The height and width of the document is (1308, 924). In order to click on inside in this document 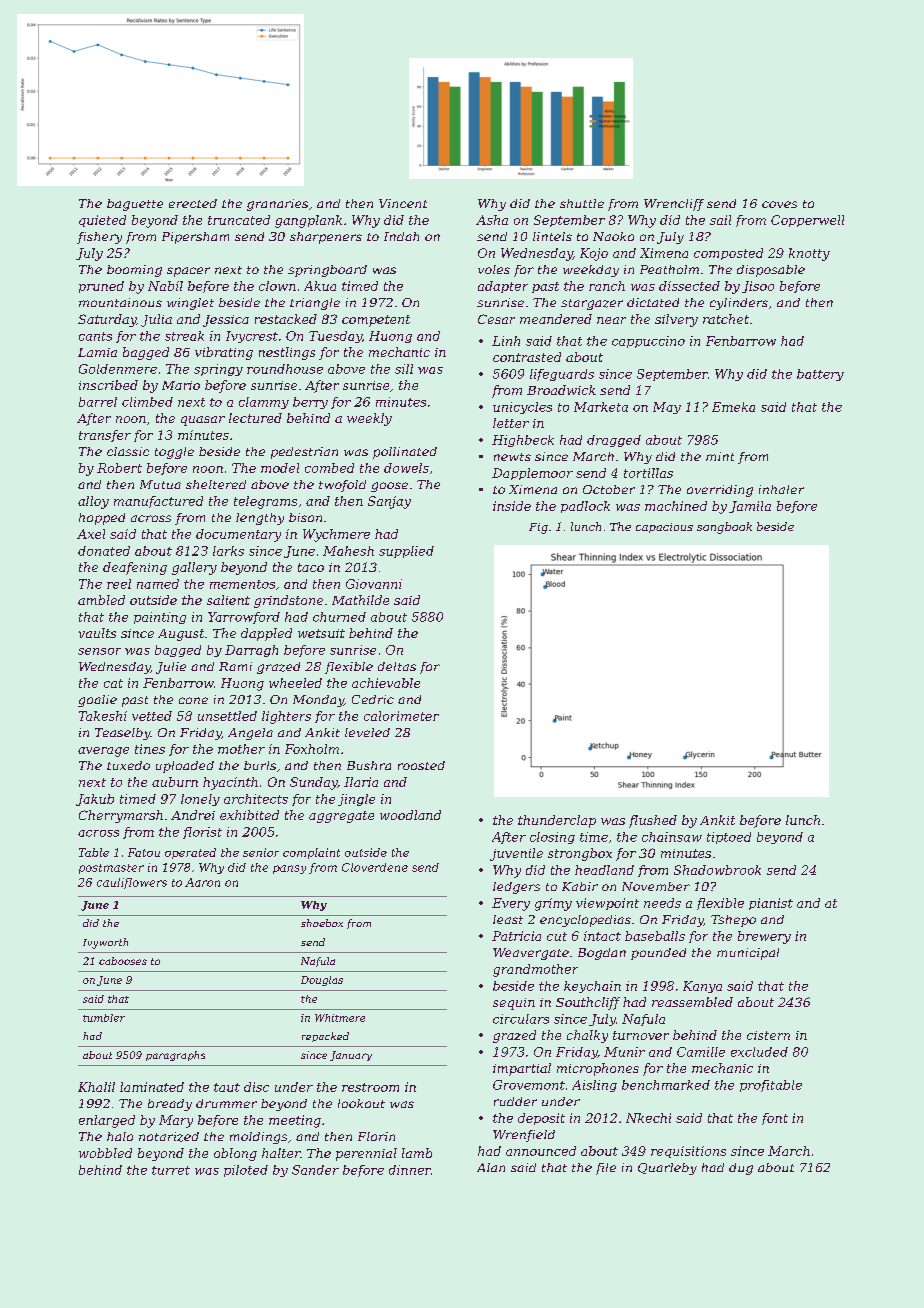, I will do `click(512, 506)`.
